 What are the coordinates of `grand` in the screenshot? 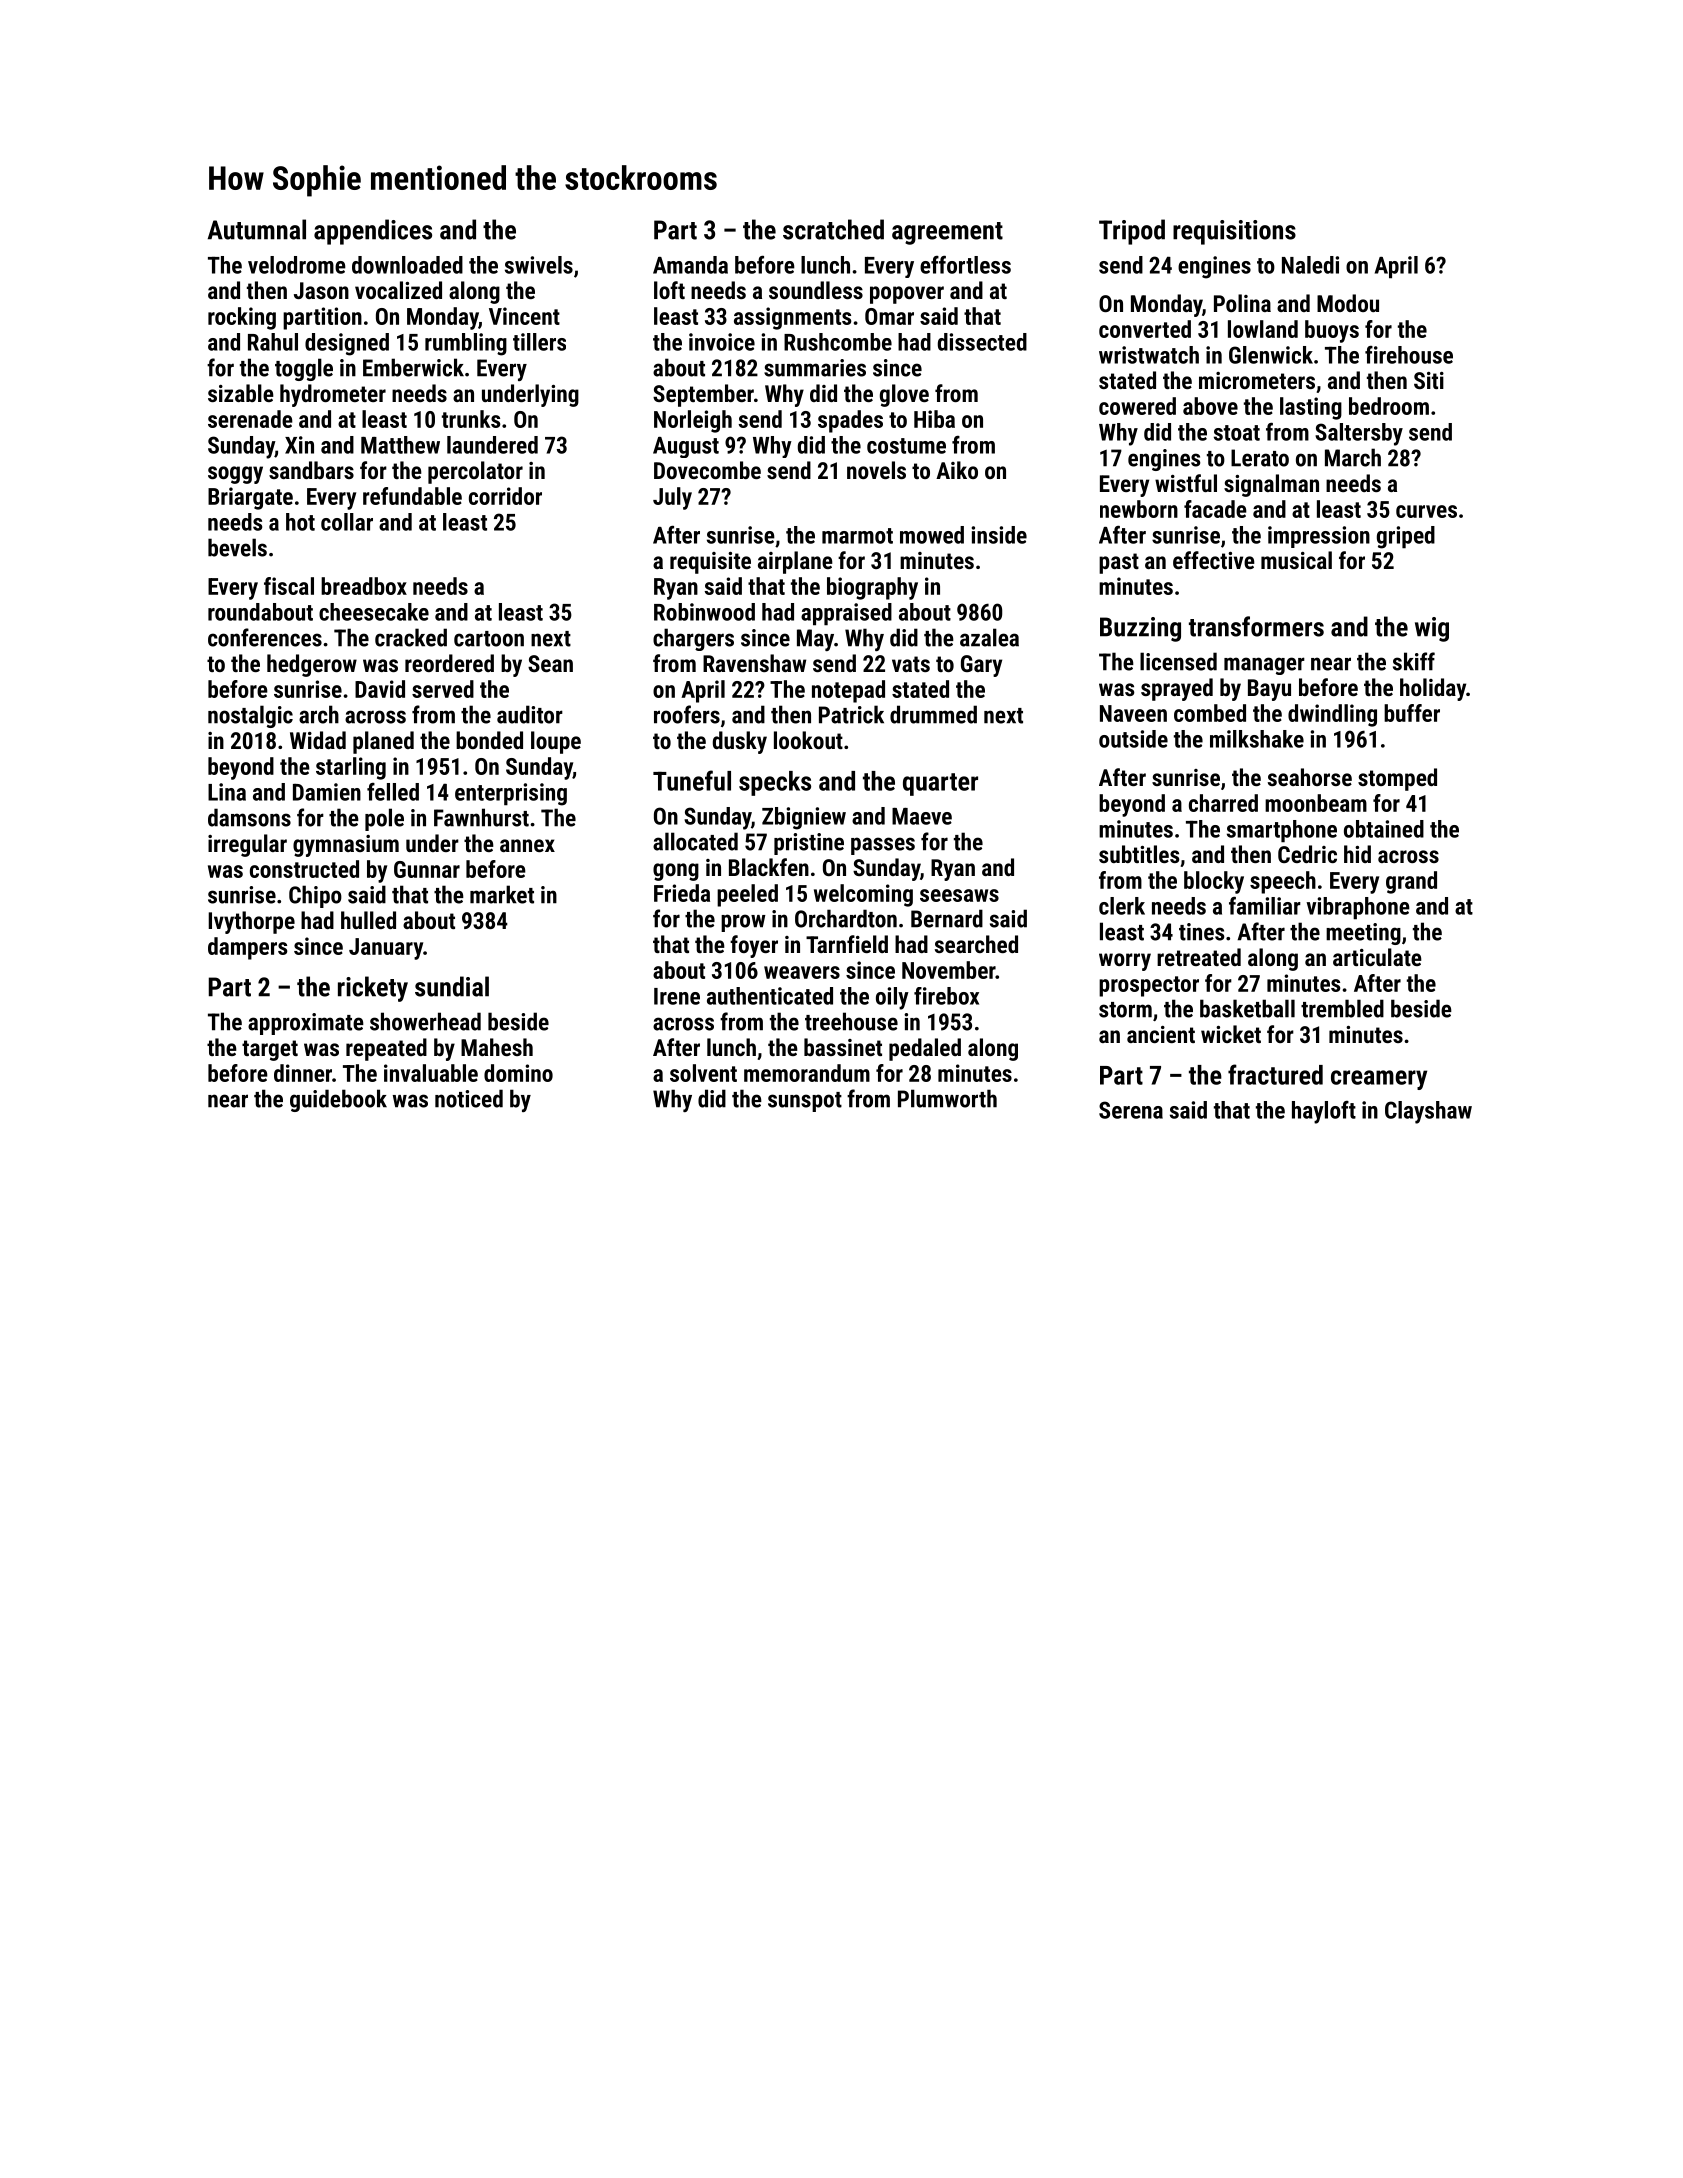 It's located at (1411, 882).
